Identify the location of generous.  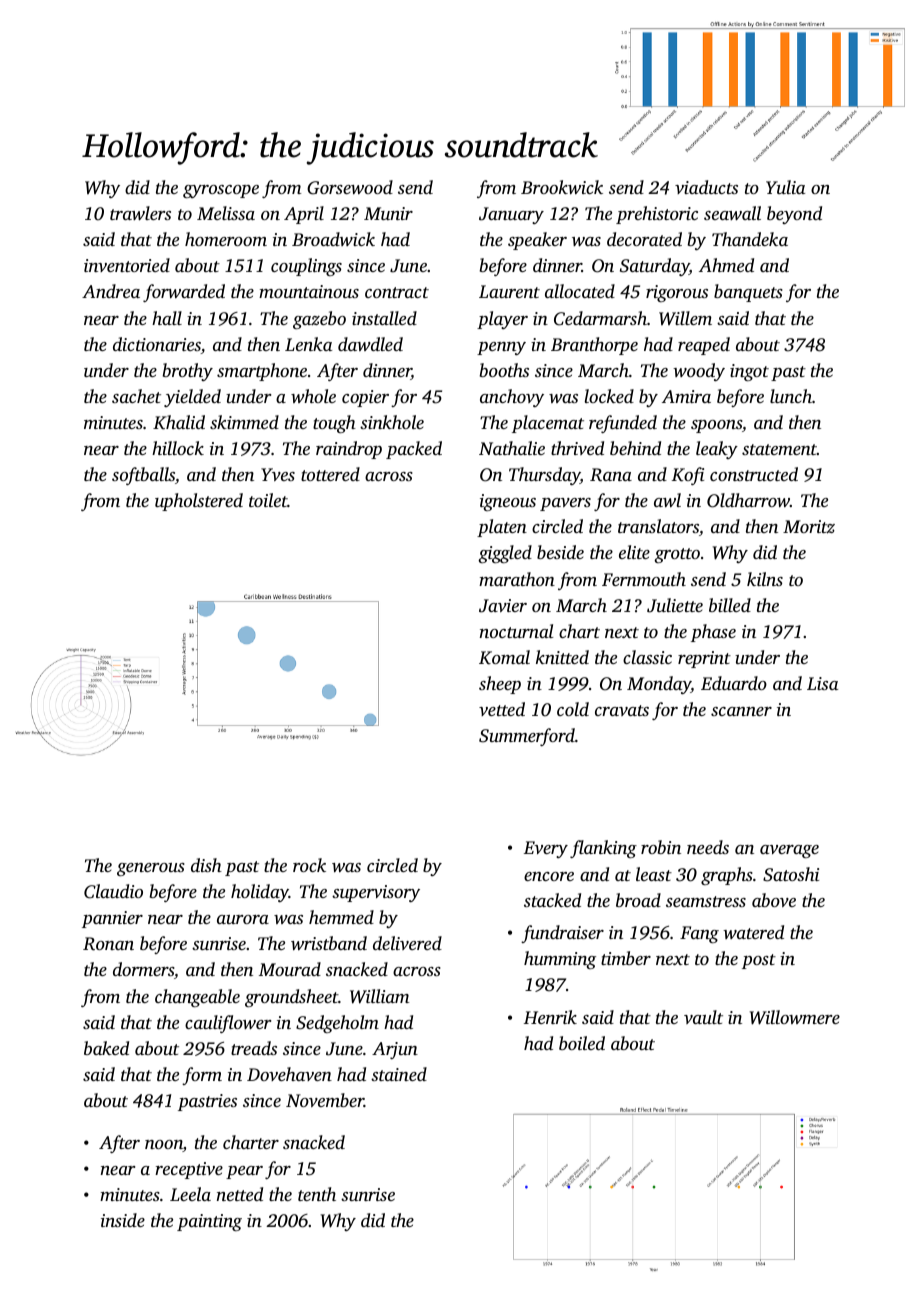
(151, 869).
